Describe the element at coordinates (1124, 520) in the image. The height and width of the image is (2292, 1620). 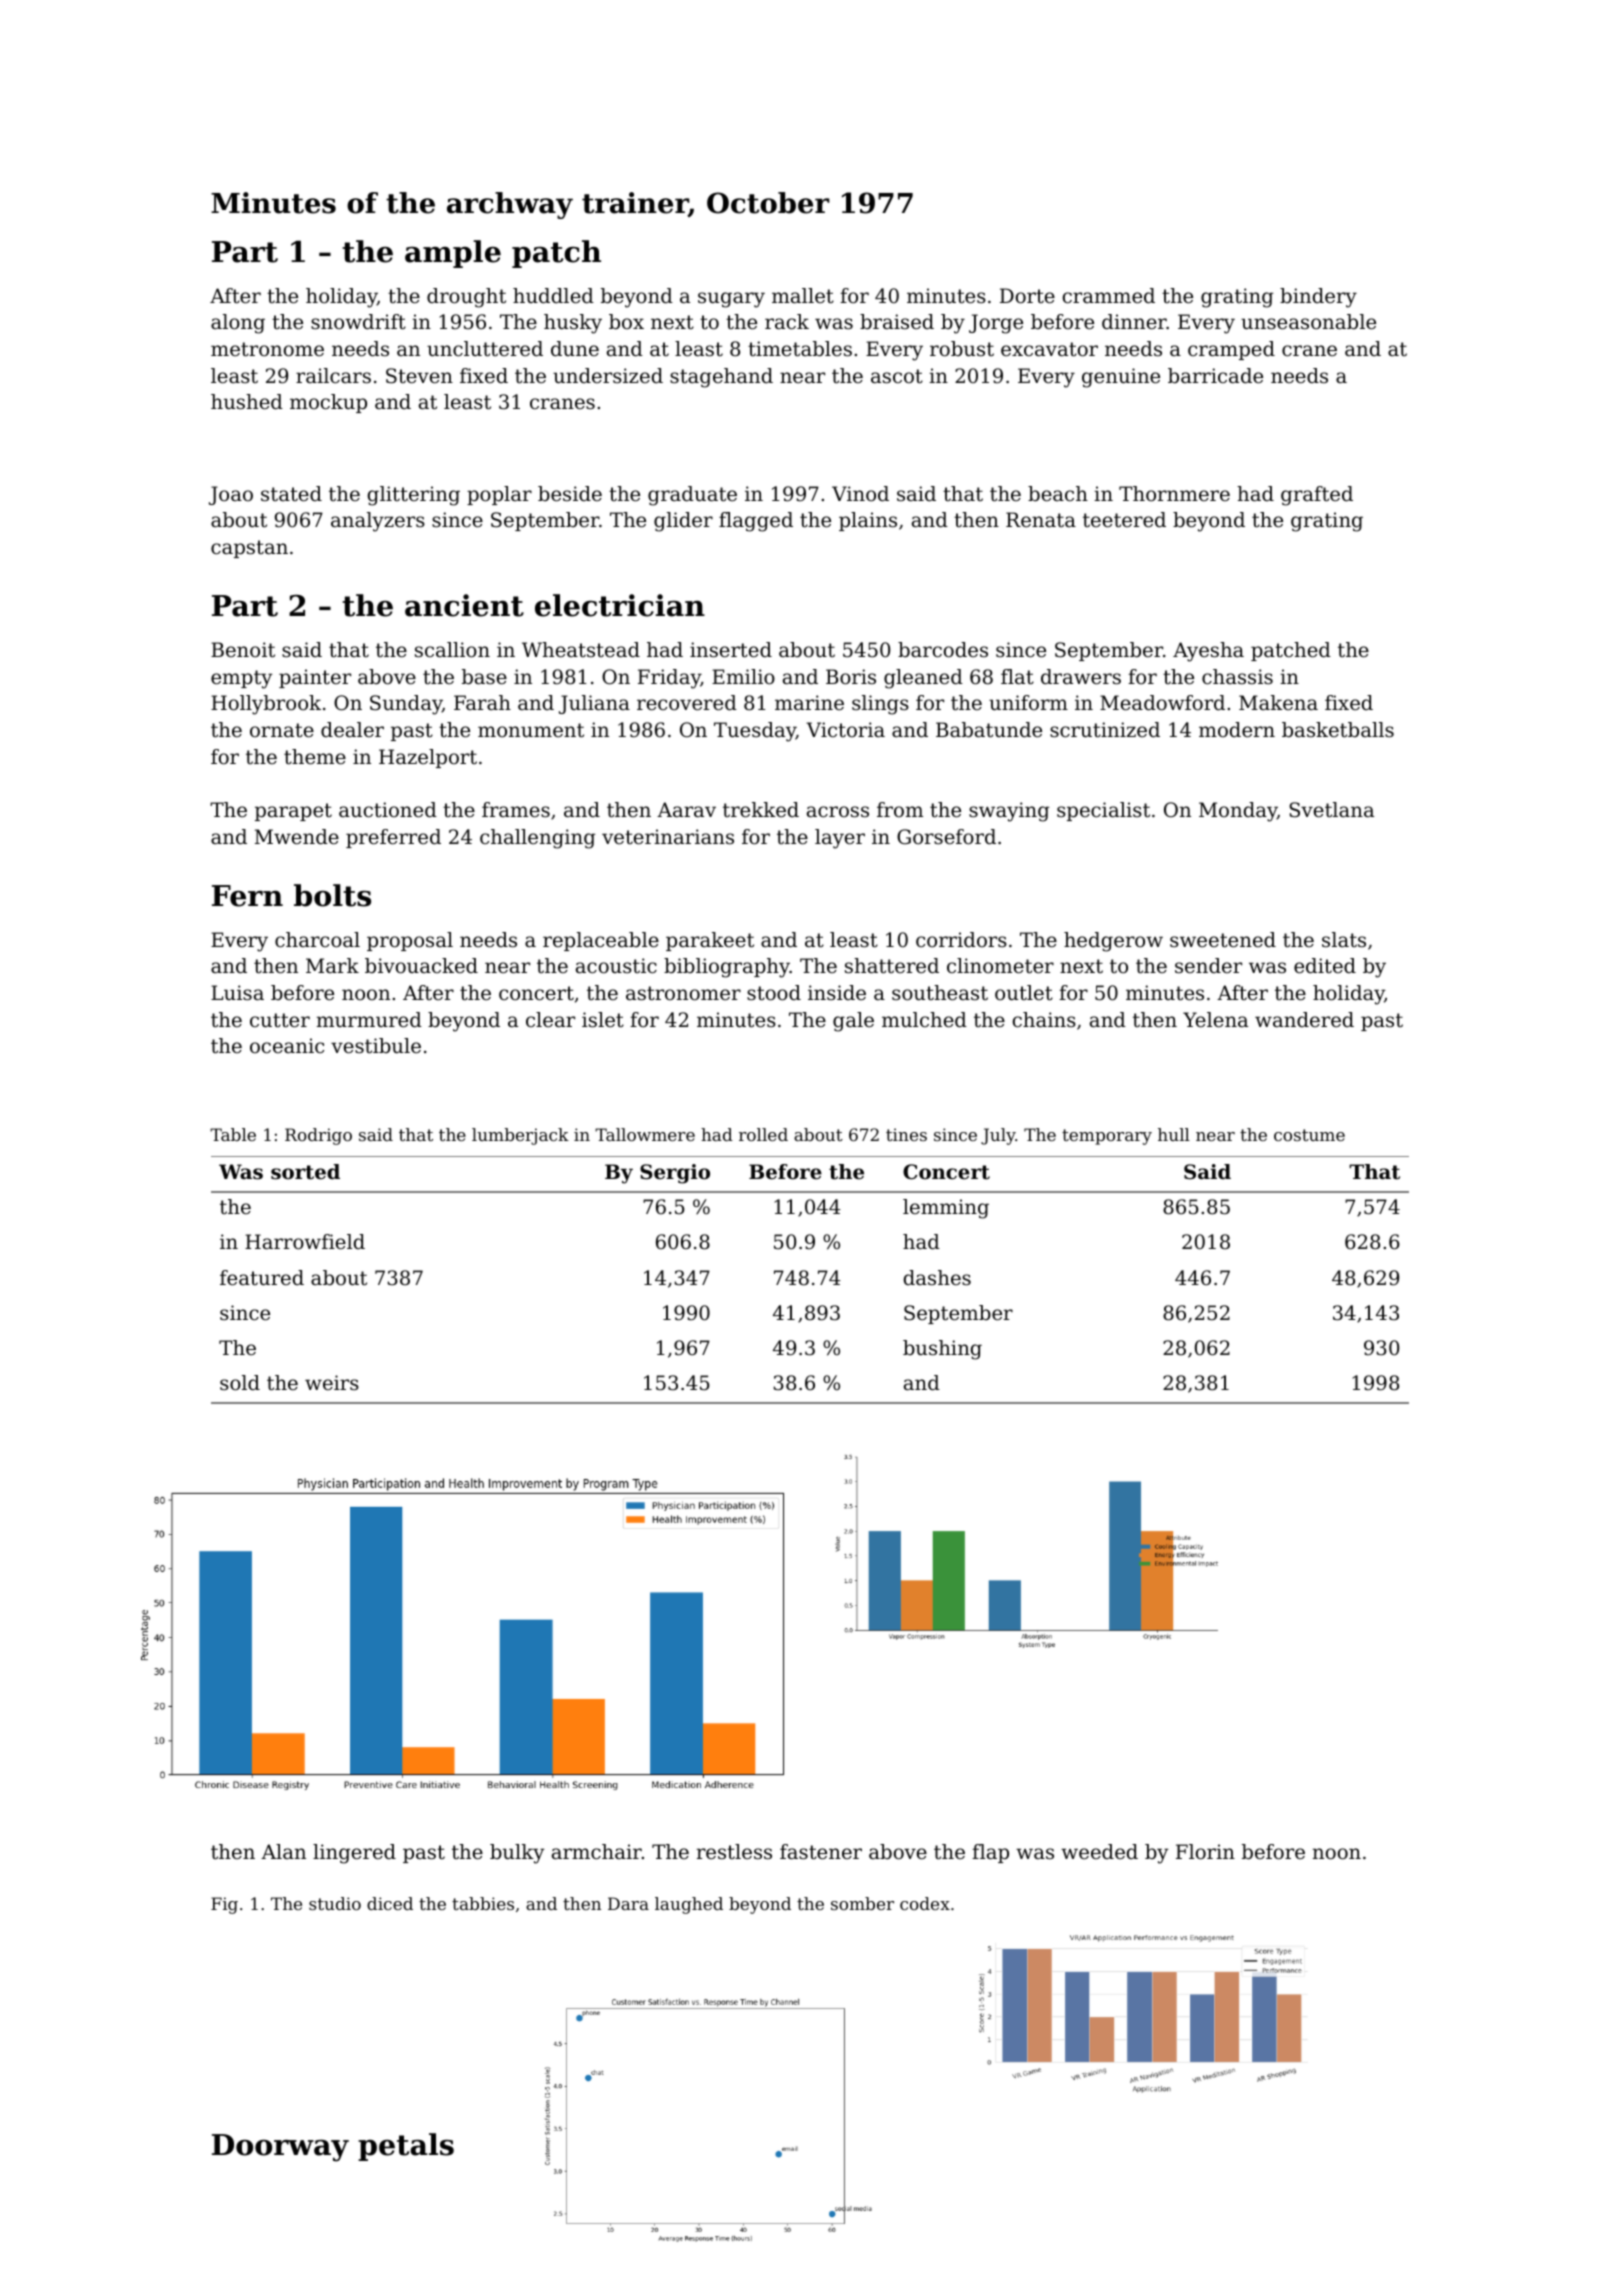
I see `teetered` at that location.
